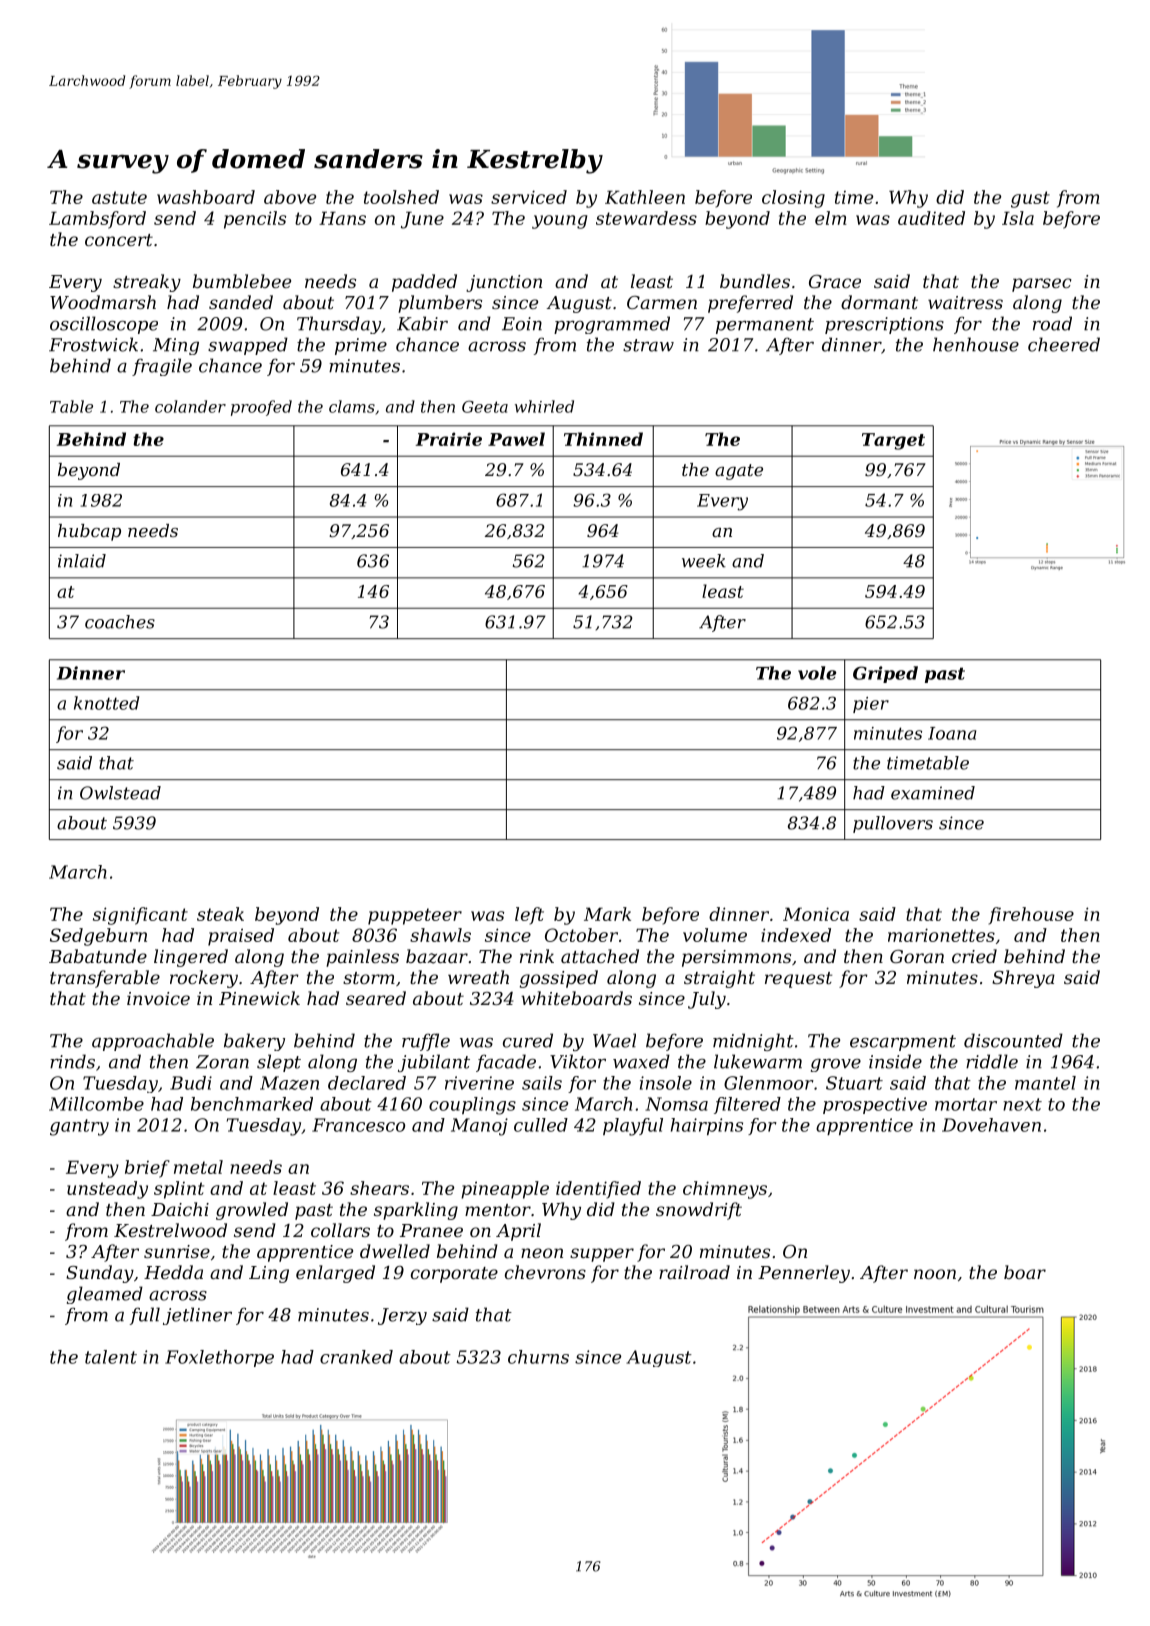 Image resolution: width=1150 pixels, height=1626 pixels. Describe the element at coordinates (933, 793) in the image. I see `examined` at that location.
